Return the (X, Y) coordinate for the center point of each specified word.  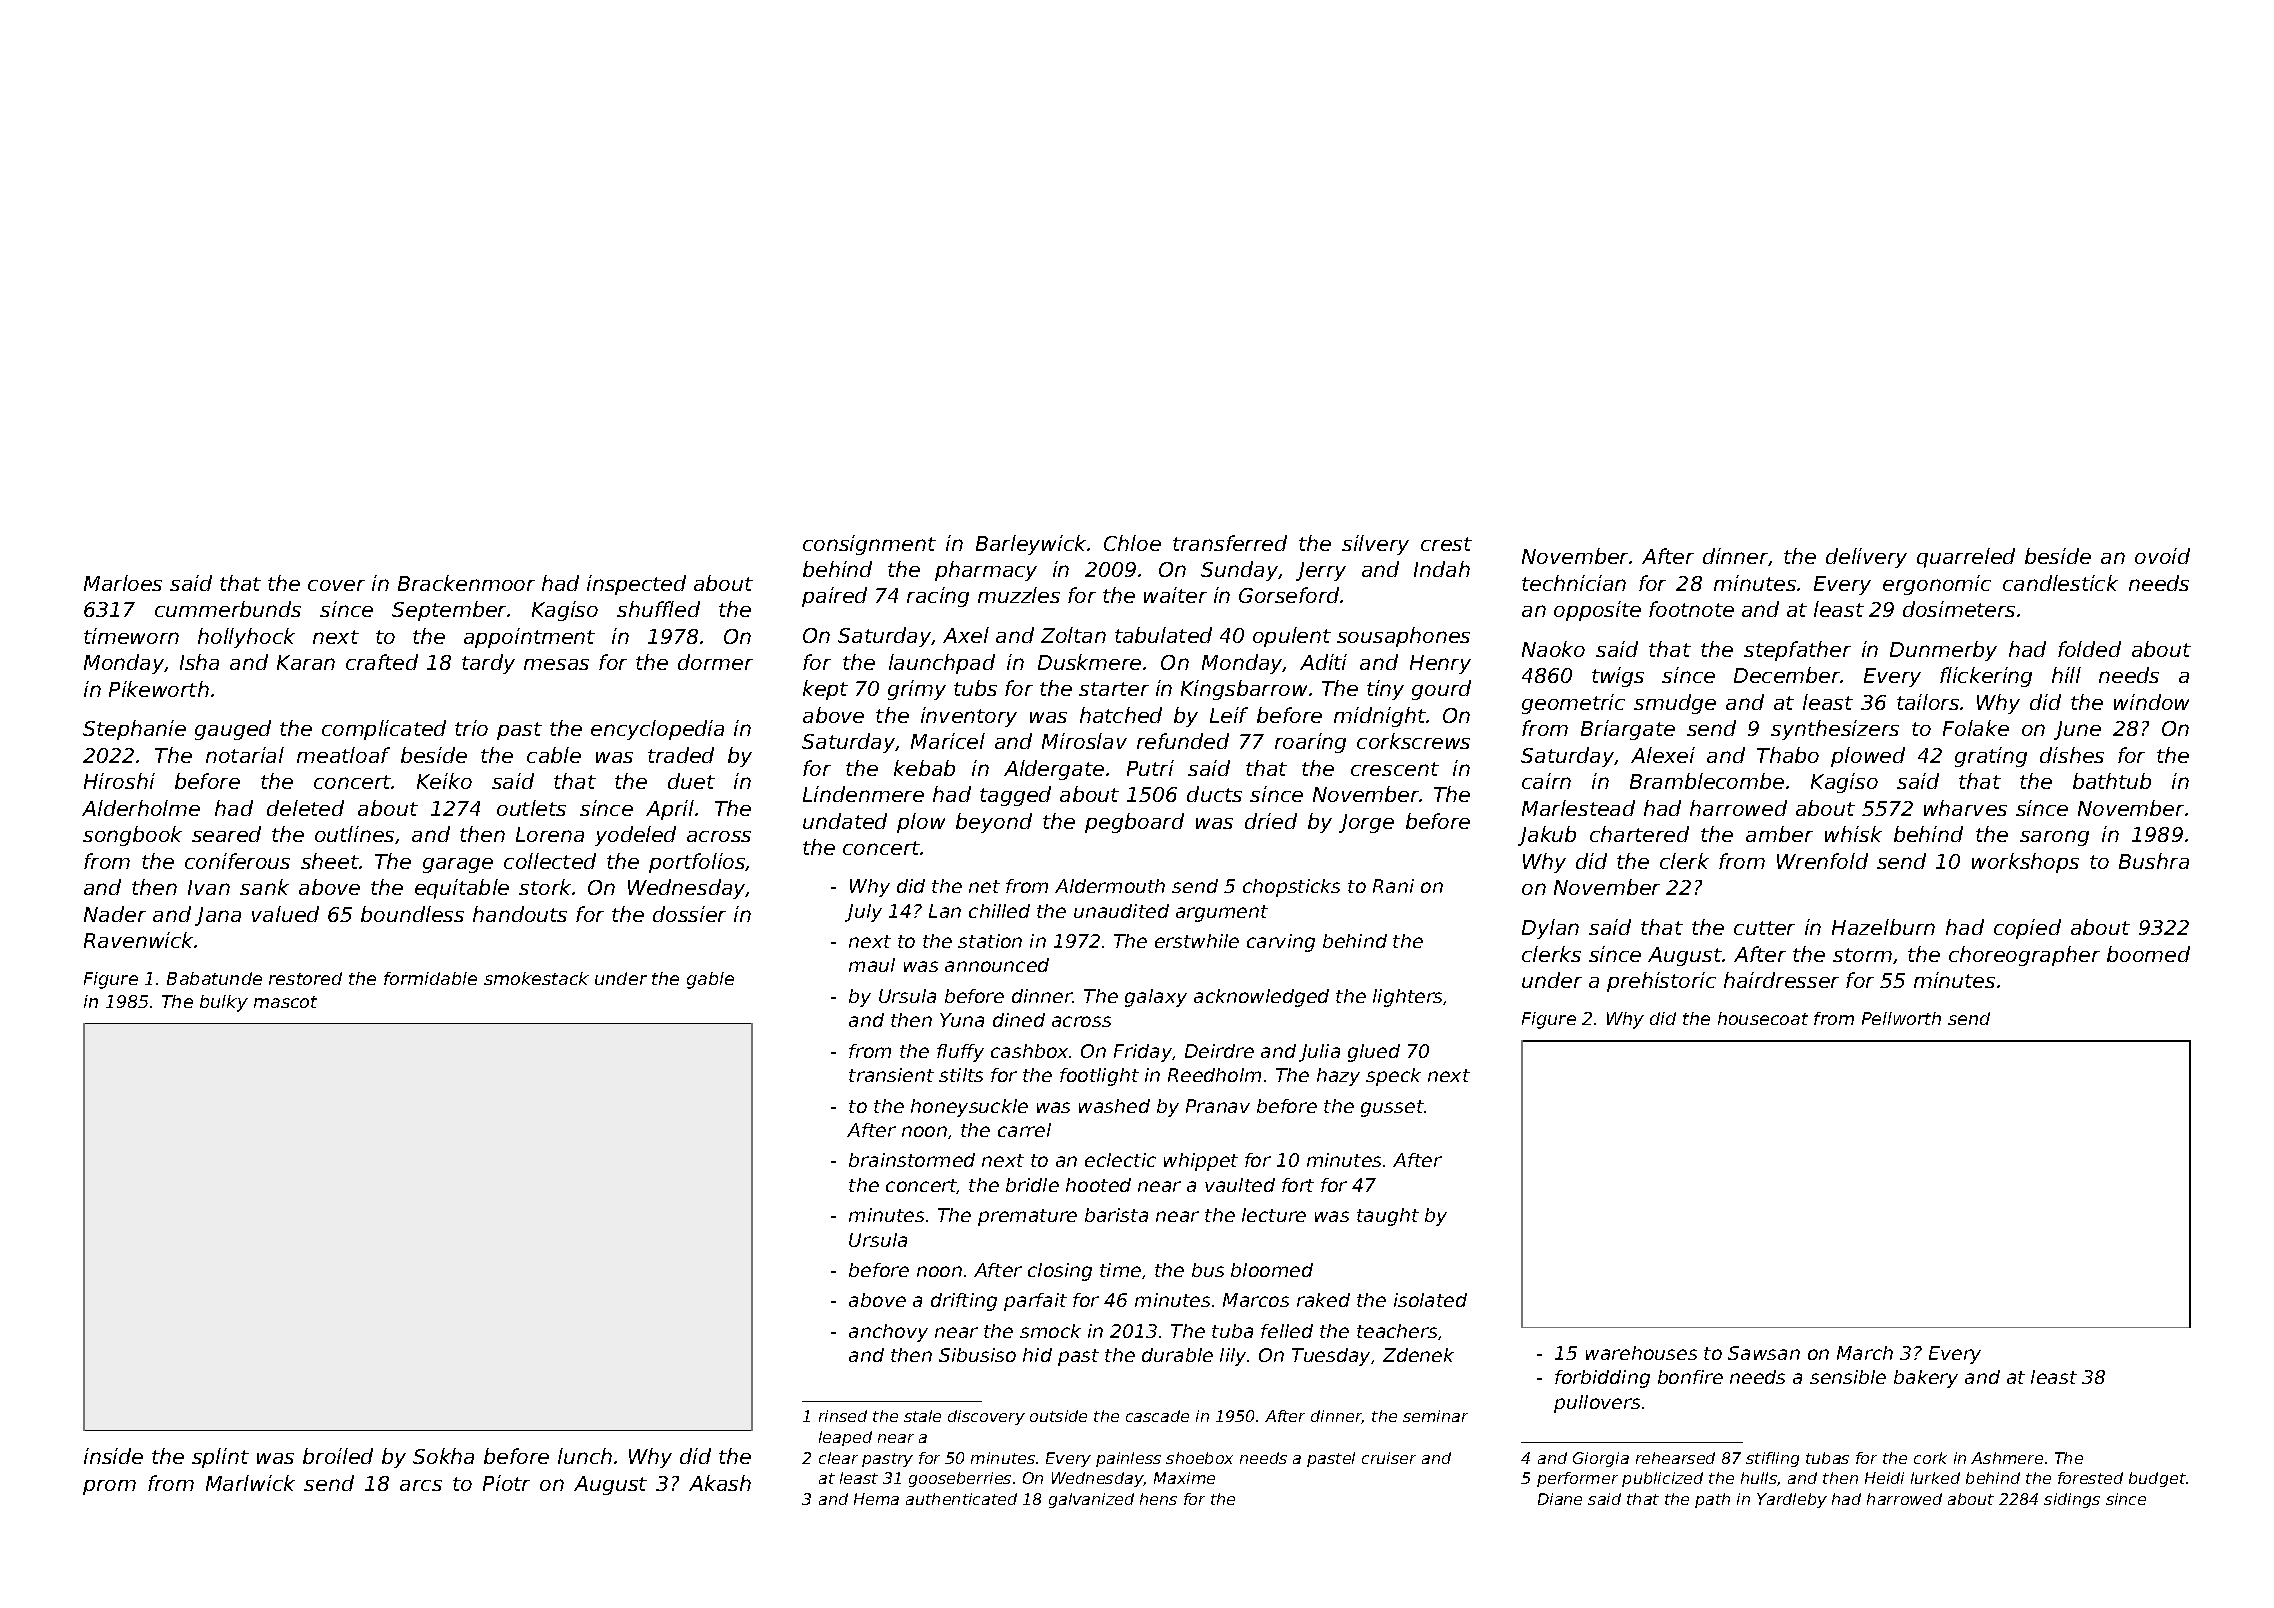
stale (922, 1416)
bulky (224, 1003)
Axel (966, 635)
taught (1388, 1217)
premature (1027, 1217)
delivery (1866, 558)
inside (113, 1456)
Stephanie (134, 730)
